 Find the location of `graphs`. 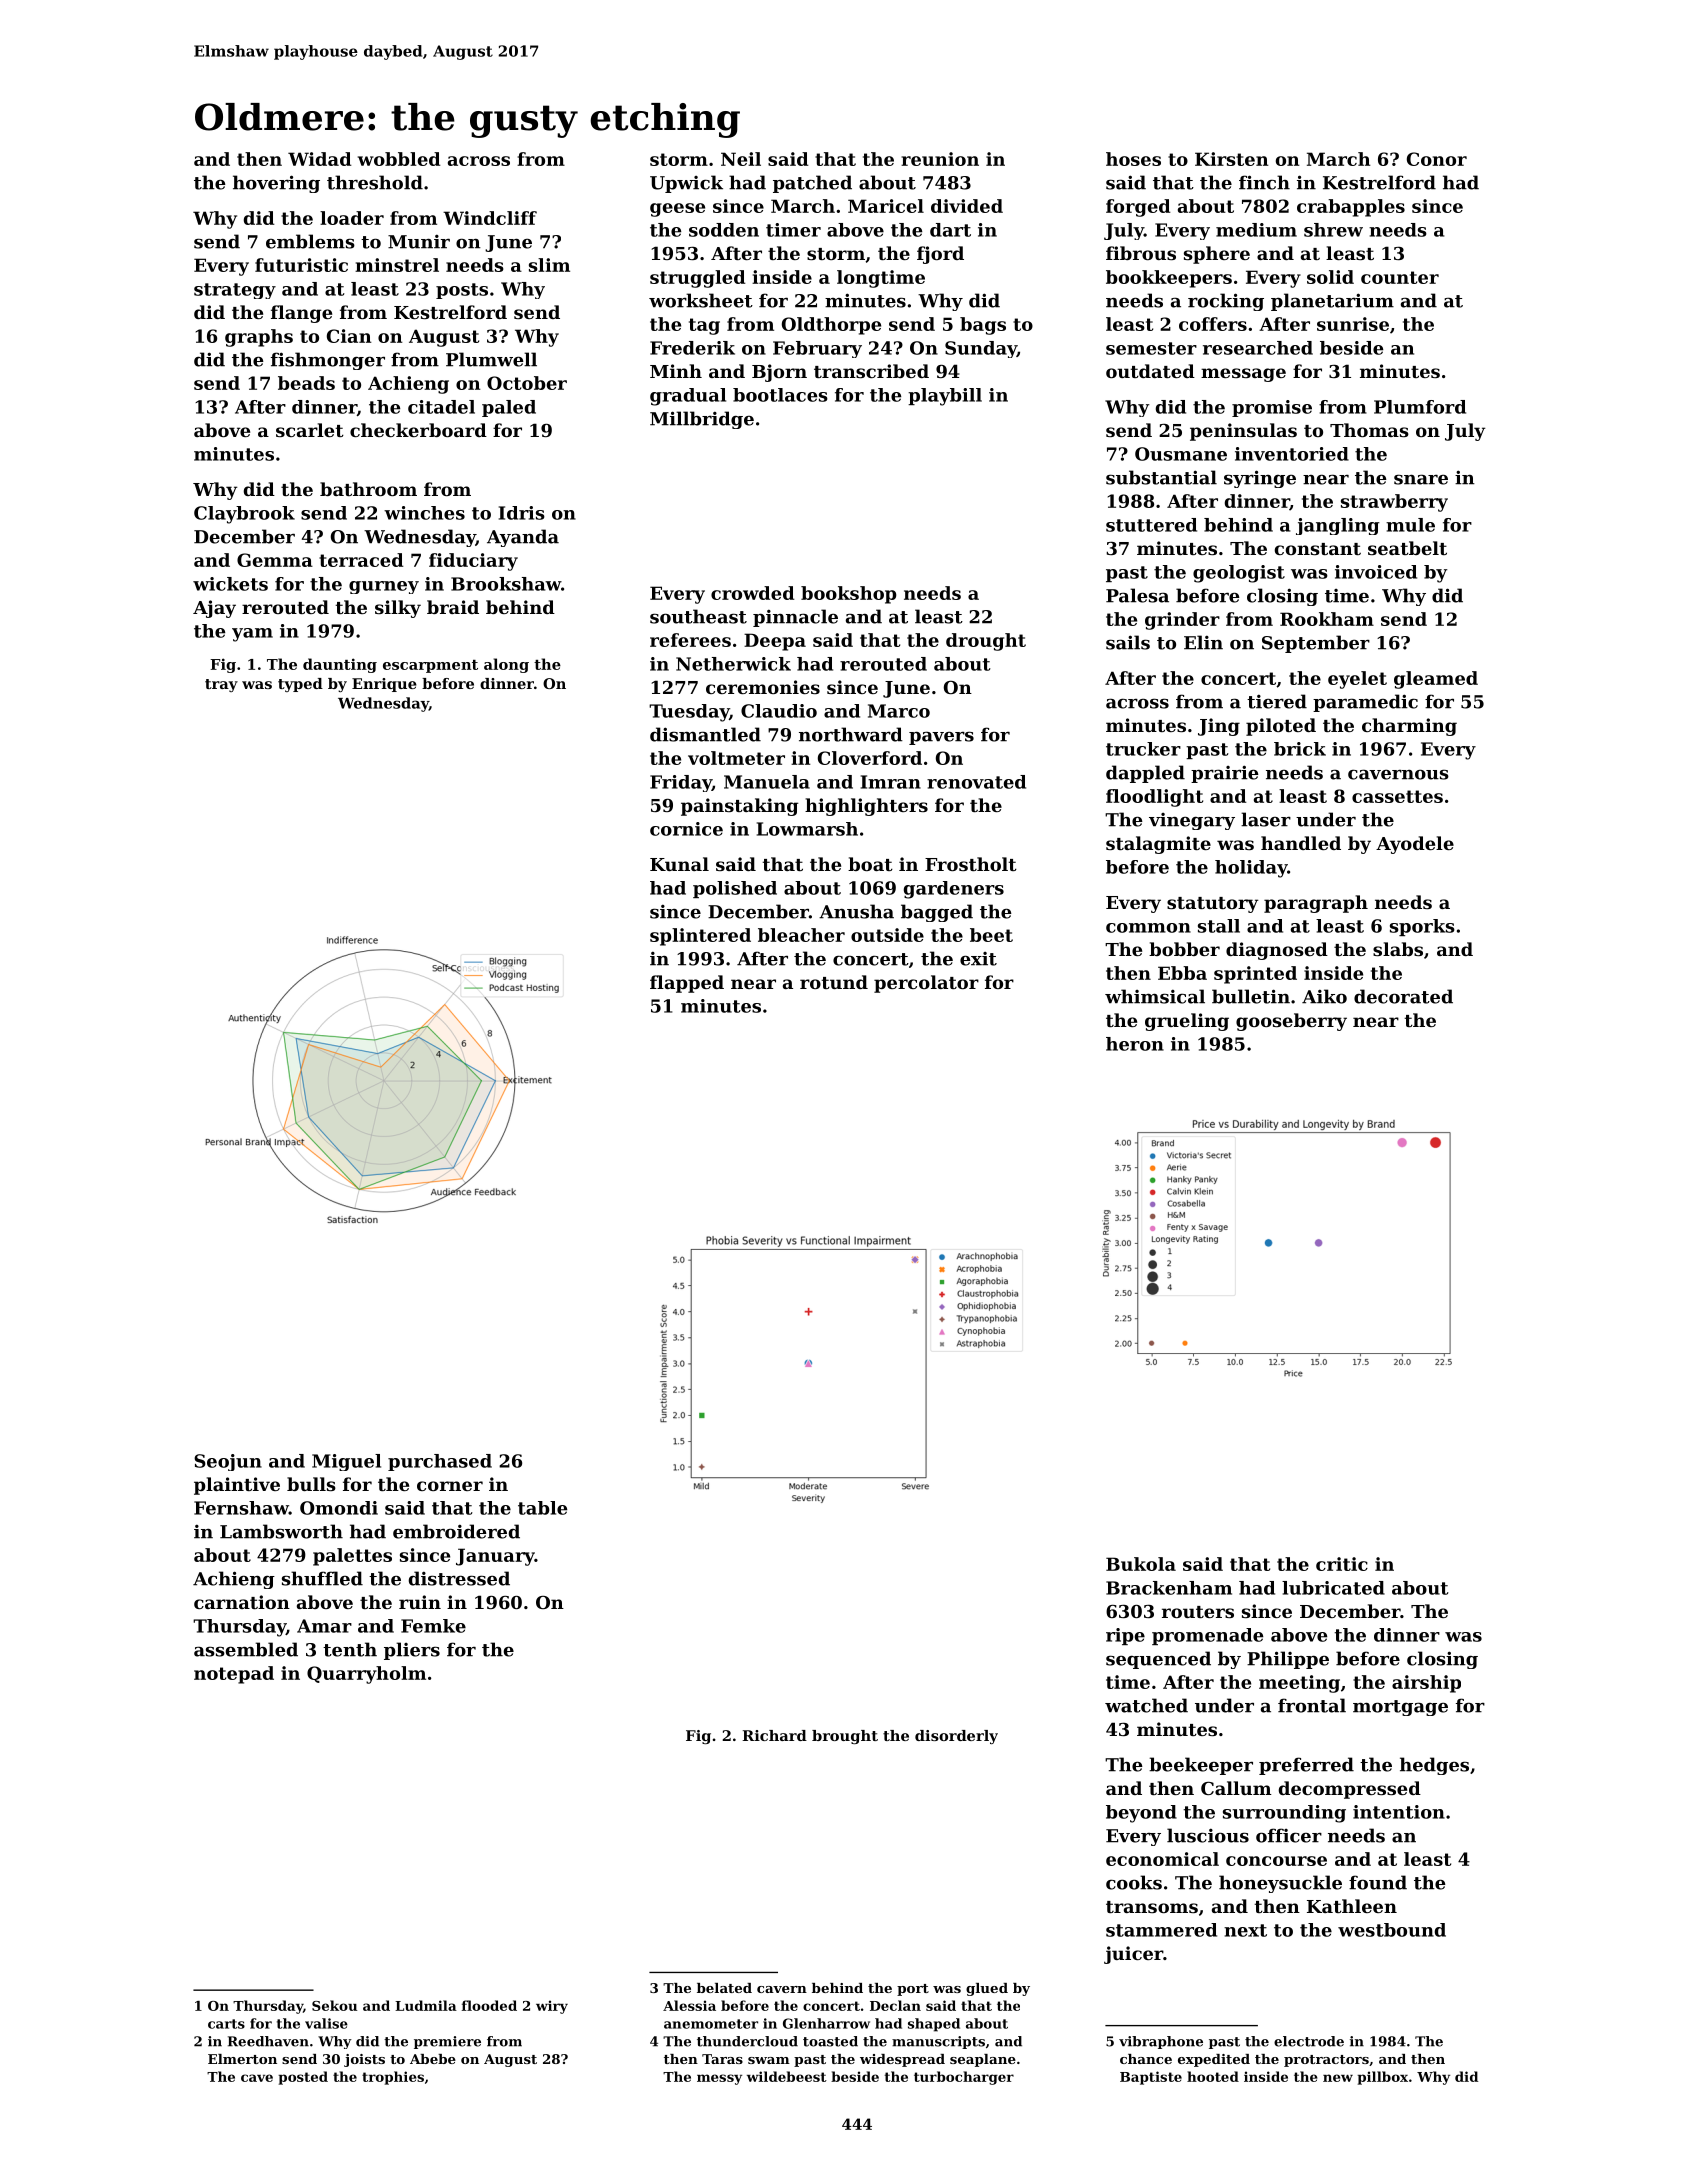

graphs is located at coordinates (259, 338).
